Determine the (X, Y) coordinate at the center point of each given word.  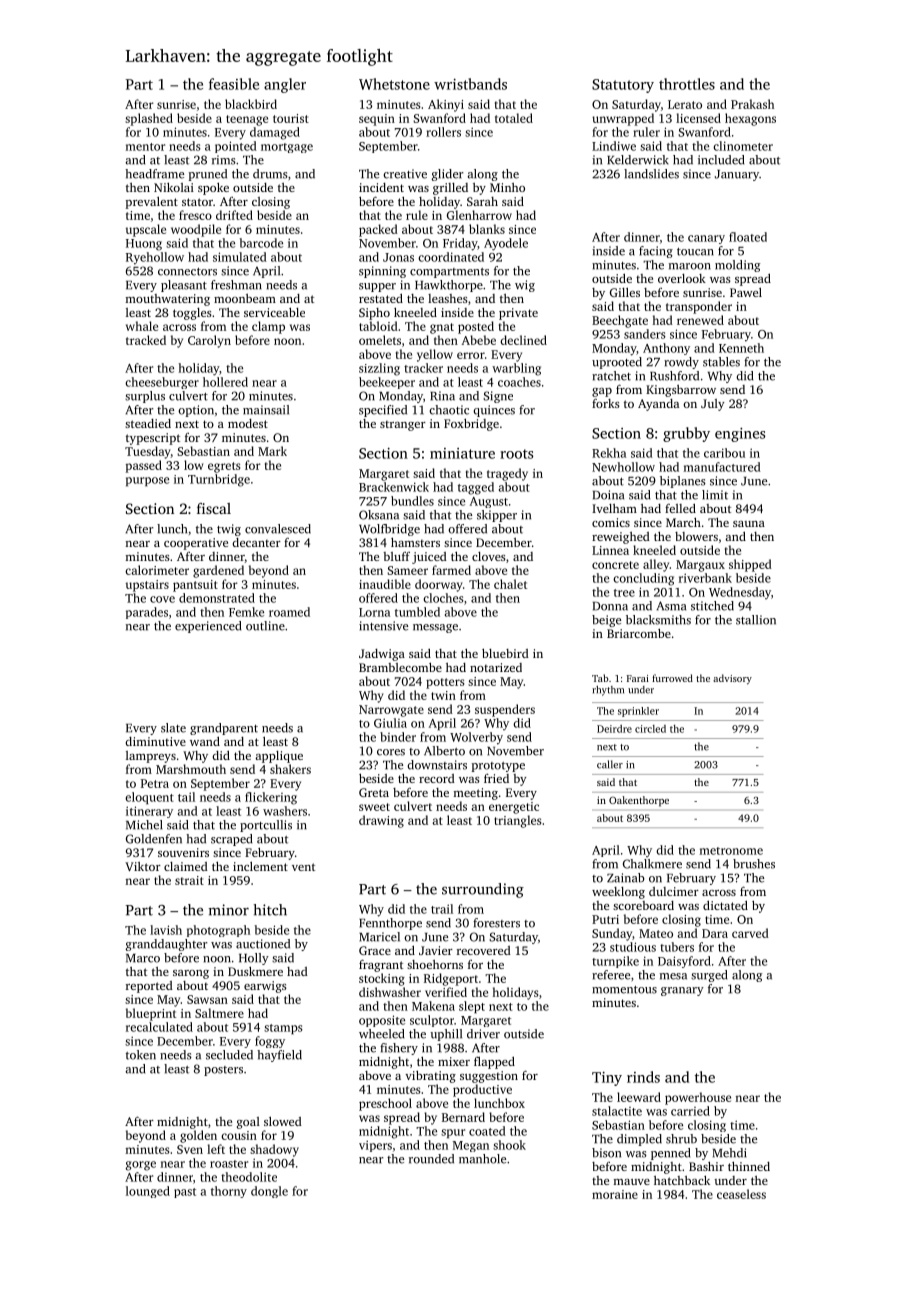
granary (682, 991)
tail (186, 797)
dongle (269, 1192)
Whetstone (394, 84)
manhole (482, 1159)
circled (650, 729)
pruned (208, 175)
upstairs (147, 586)
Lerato (685, 104)
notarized (496, 667)
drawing (381, 821)
